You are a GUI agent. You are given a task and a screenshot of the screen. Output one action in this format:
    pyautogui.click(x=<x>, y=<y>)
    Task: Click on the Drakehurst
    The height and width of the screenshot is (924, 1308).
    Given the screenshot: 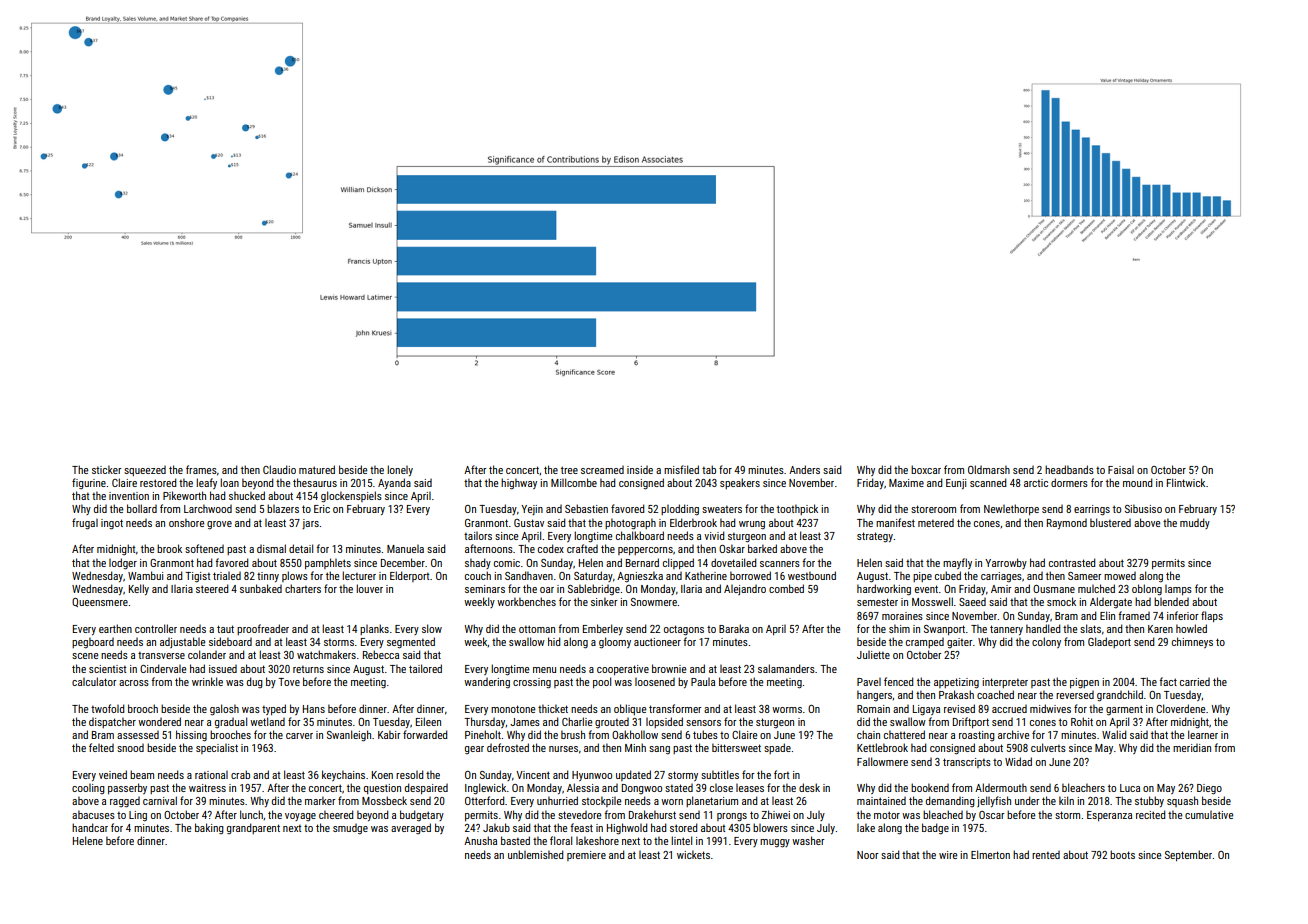 What is the action you would take?
    pyautogui.click(x=652, y=814)
